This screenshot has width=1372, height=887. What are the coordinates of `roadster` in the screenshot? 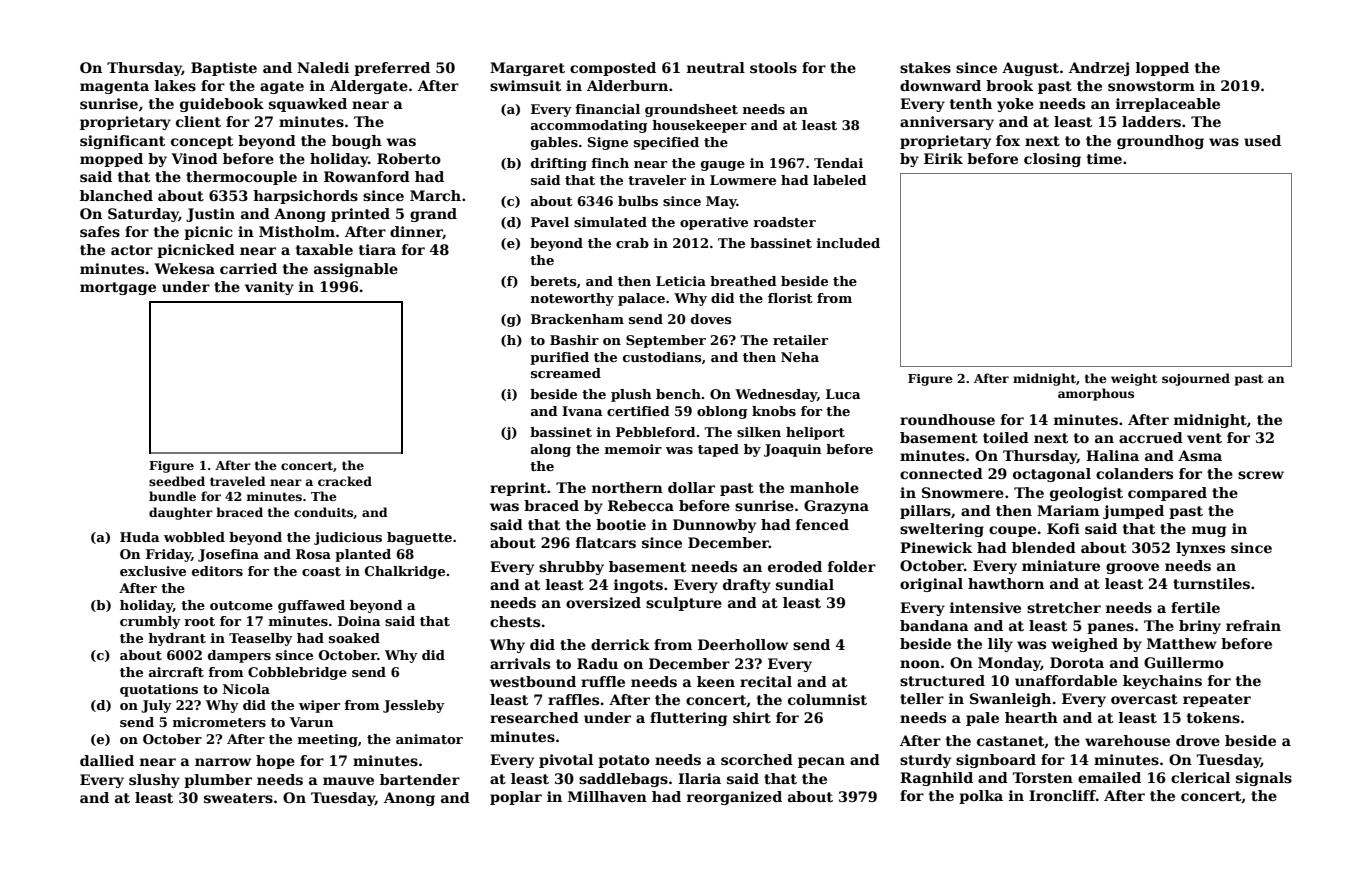 It's located at (784, 222).
